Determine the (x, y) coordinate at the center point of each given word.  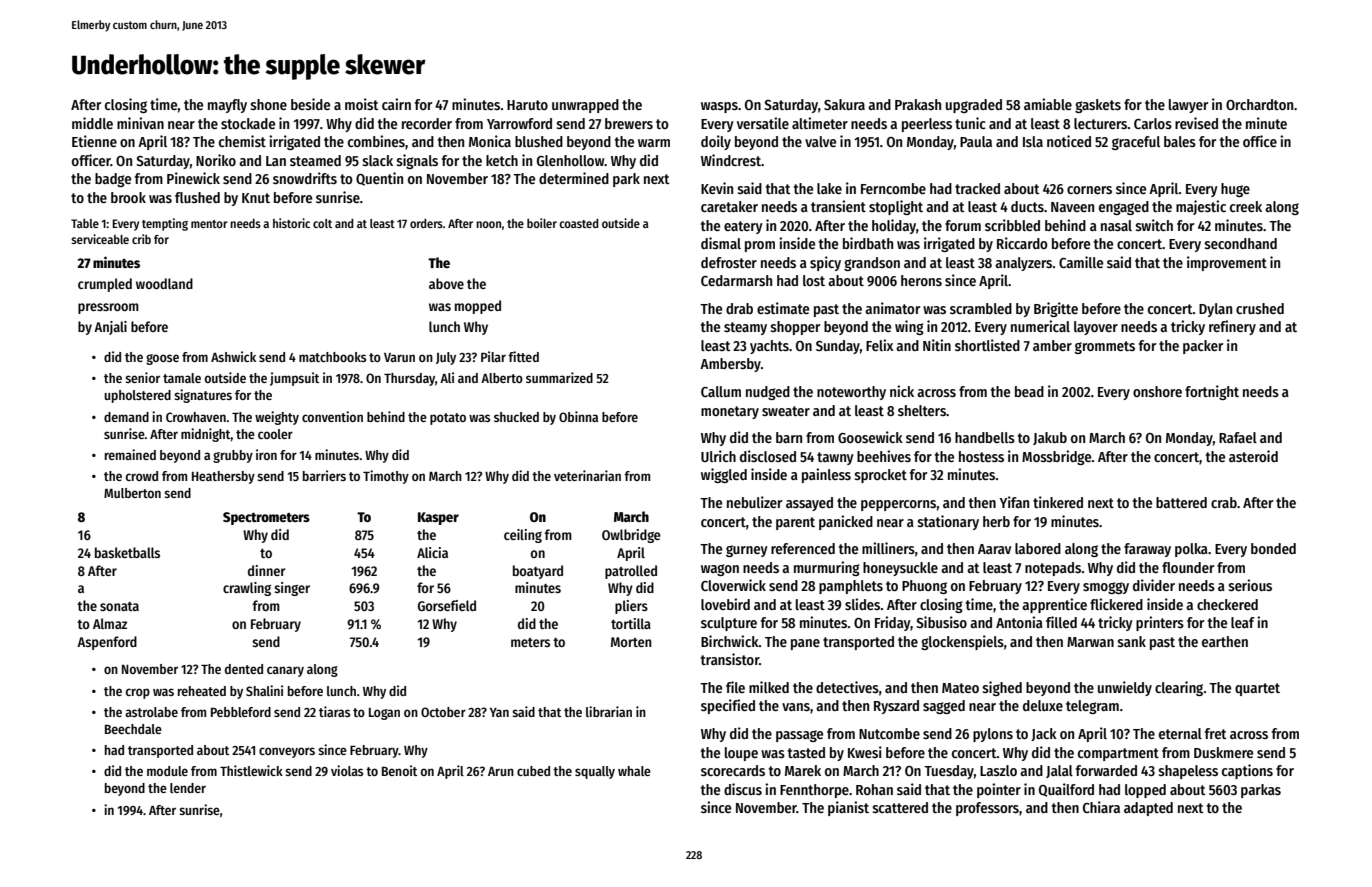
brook (128, 197)
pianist (848, 808)
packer (1203, 347)
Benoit (399, 770)
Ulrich (718, 456)
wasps (719, 107)
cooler (275, 434)
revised (1196, 123)
